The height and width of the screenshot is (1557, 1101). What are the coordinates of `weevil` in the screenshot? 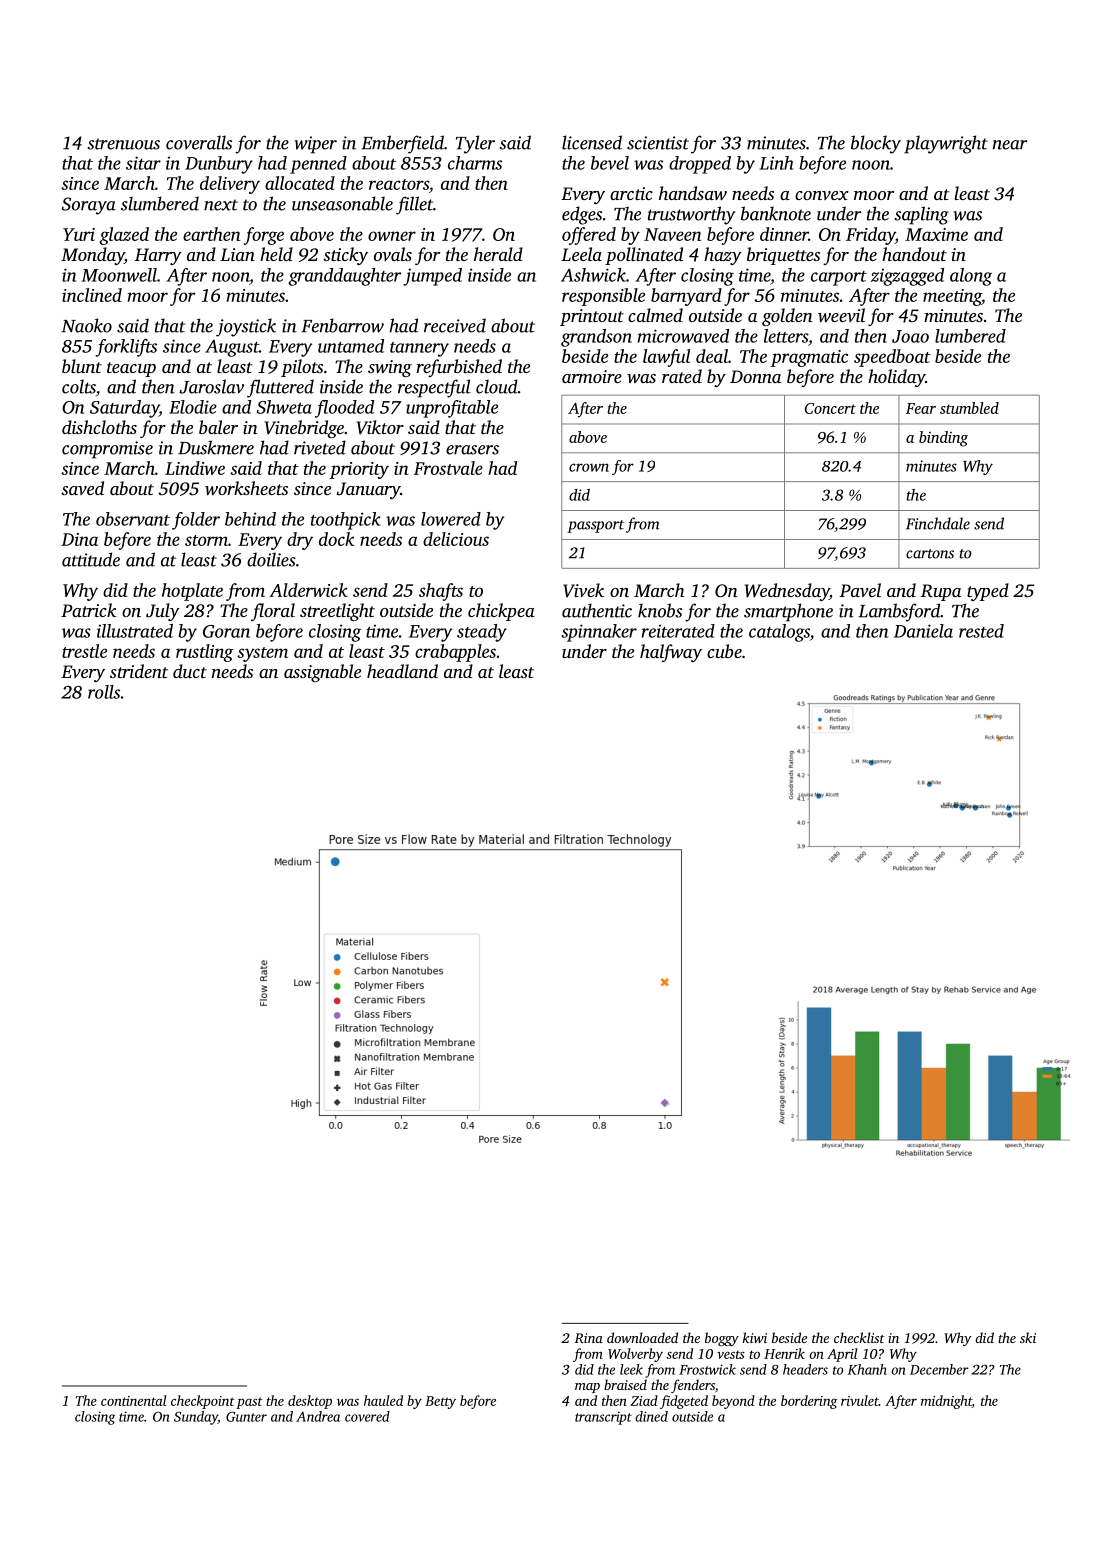 It's located at (841, 315).
